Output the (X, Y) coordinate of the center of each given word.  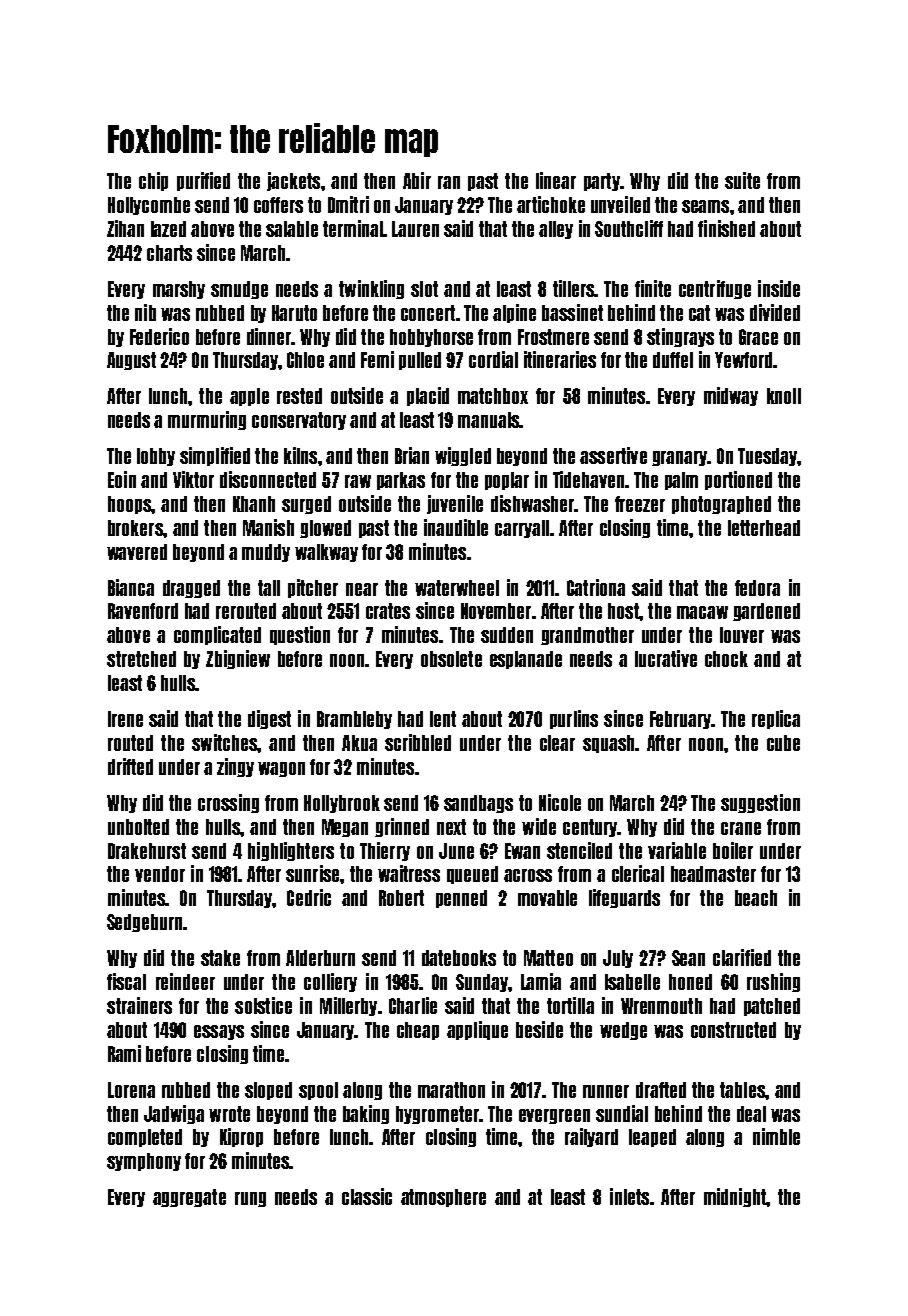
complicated (217, 635)
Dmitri (348, 204)
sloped (268, 1091)
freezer (640, 504)
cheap (418, 1031)
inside (779, 288)
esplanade (526, 660)
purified (203, 181)
